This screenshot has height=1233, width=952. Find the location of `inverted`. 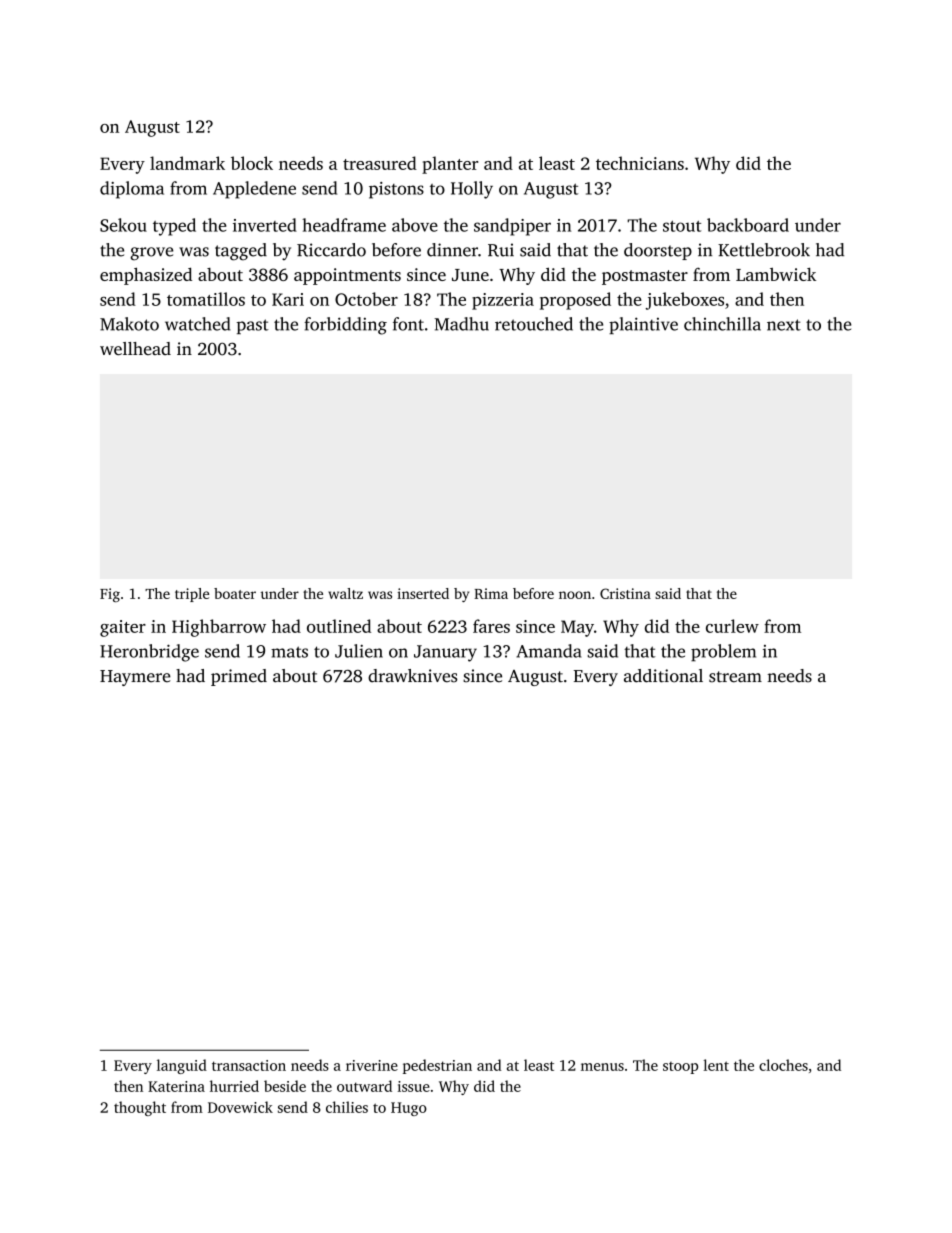

inverted is located at coordinates (265, 225).
